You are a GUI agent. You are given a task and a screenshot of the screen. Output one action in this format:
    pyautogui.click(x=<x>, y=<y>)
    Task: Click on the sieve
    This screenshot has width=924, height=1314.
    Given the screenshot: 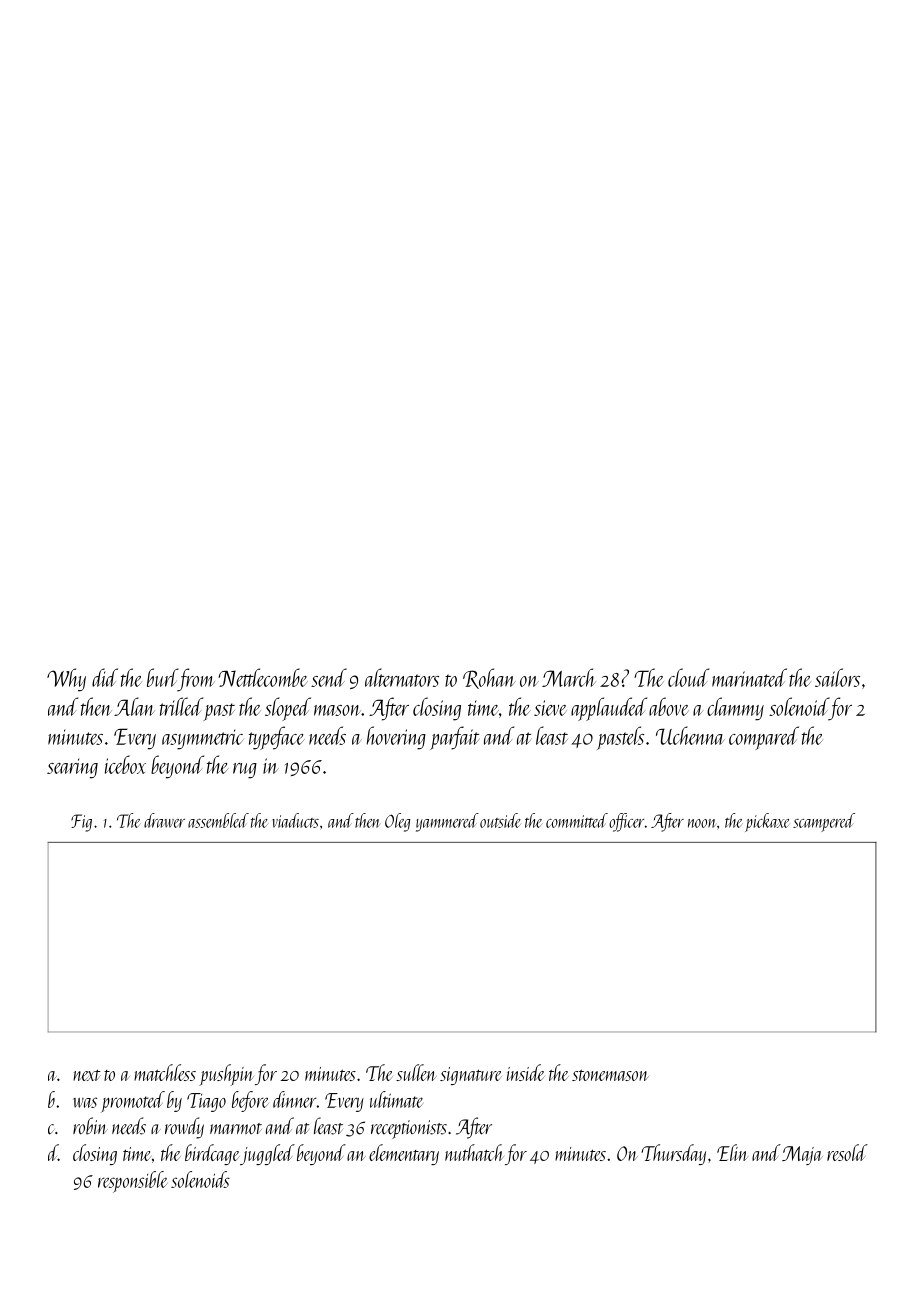 What is the action you would take?
    pyautogui.click(x=550, y=708)
